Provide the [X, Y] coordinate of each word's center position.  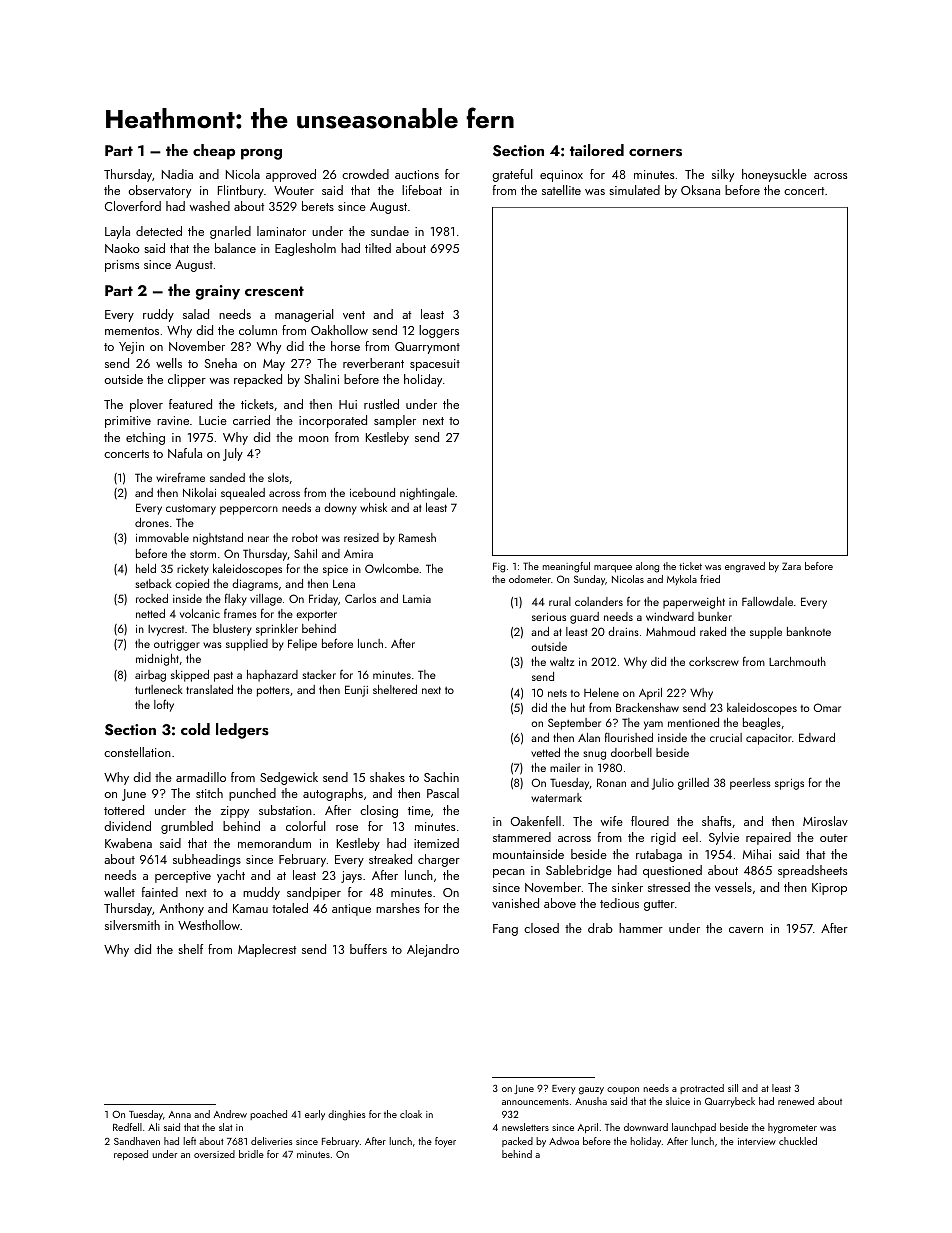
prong [261, 154]
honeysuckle [774, 175]
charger [439, 860]
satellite [561, 190]
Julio [663, 784]
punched [252, 794]
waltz [562, 661]
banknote [809, 631]
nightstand [218, 539]
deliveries [271, 1141]
